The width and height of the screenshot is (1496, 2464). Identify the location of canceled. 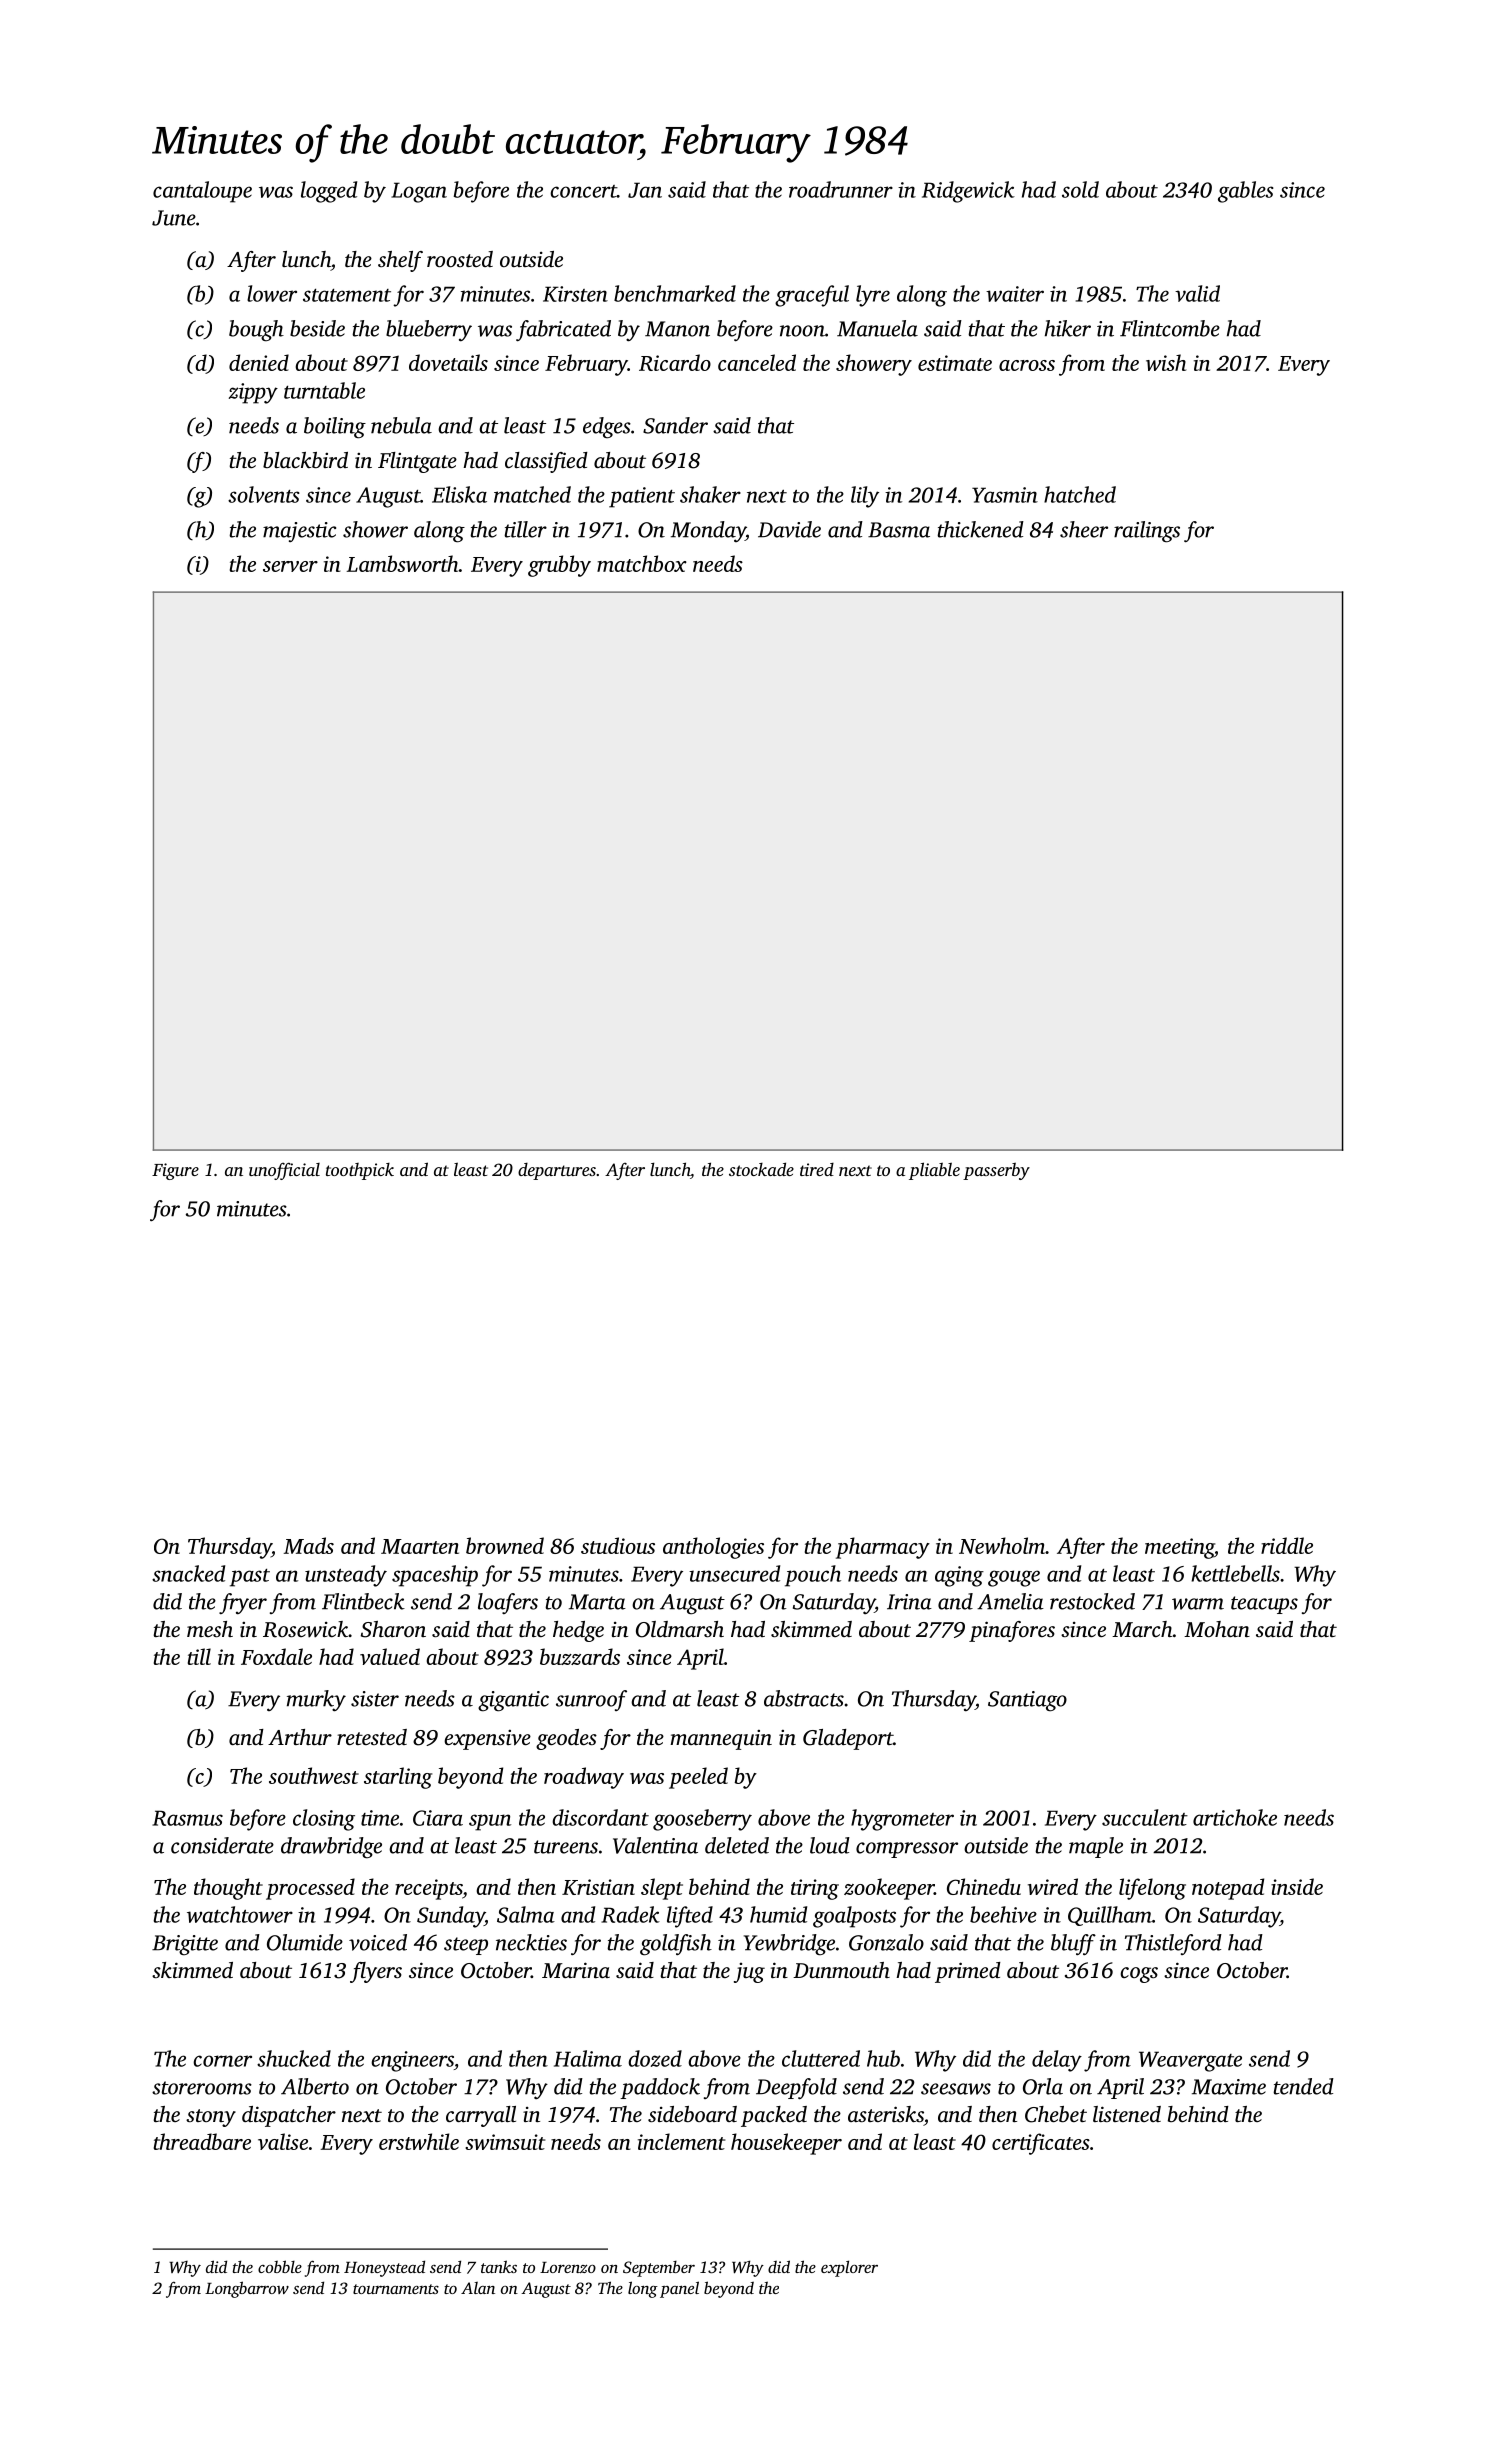
(757, 362).
